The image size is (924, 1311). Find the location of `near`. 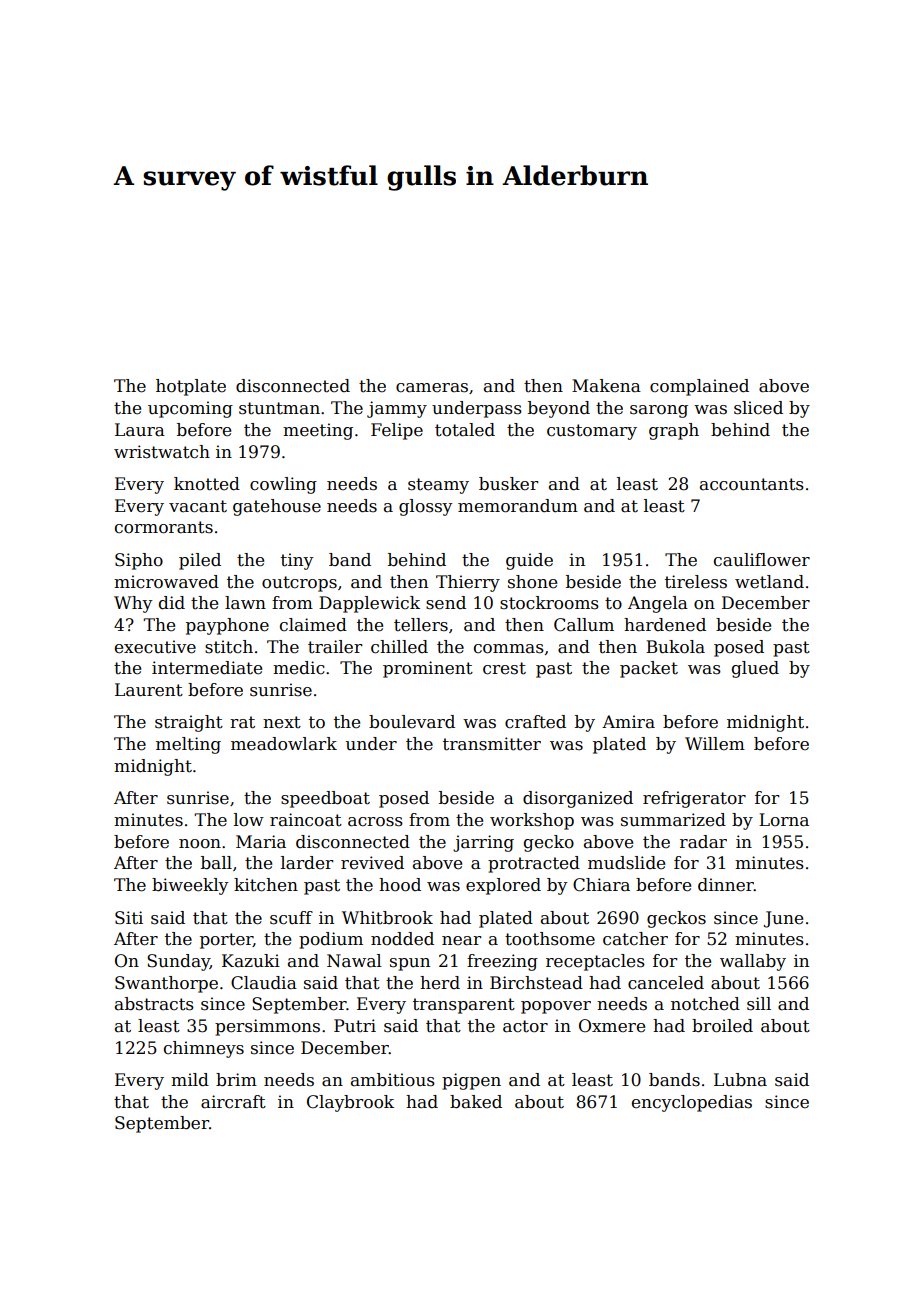

near is located at coordinates (461, 941).
